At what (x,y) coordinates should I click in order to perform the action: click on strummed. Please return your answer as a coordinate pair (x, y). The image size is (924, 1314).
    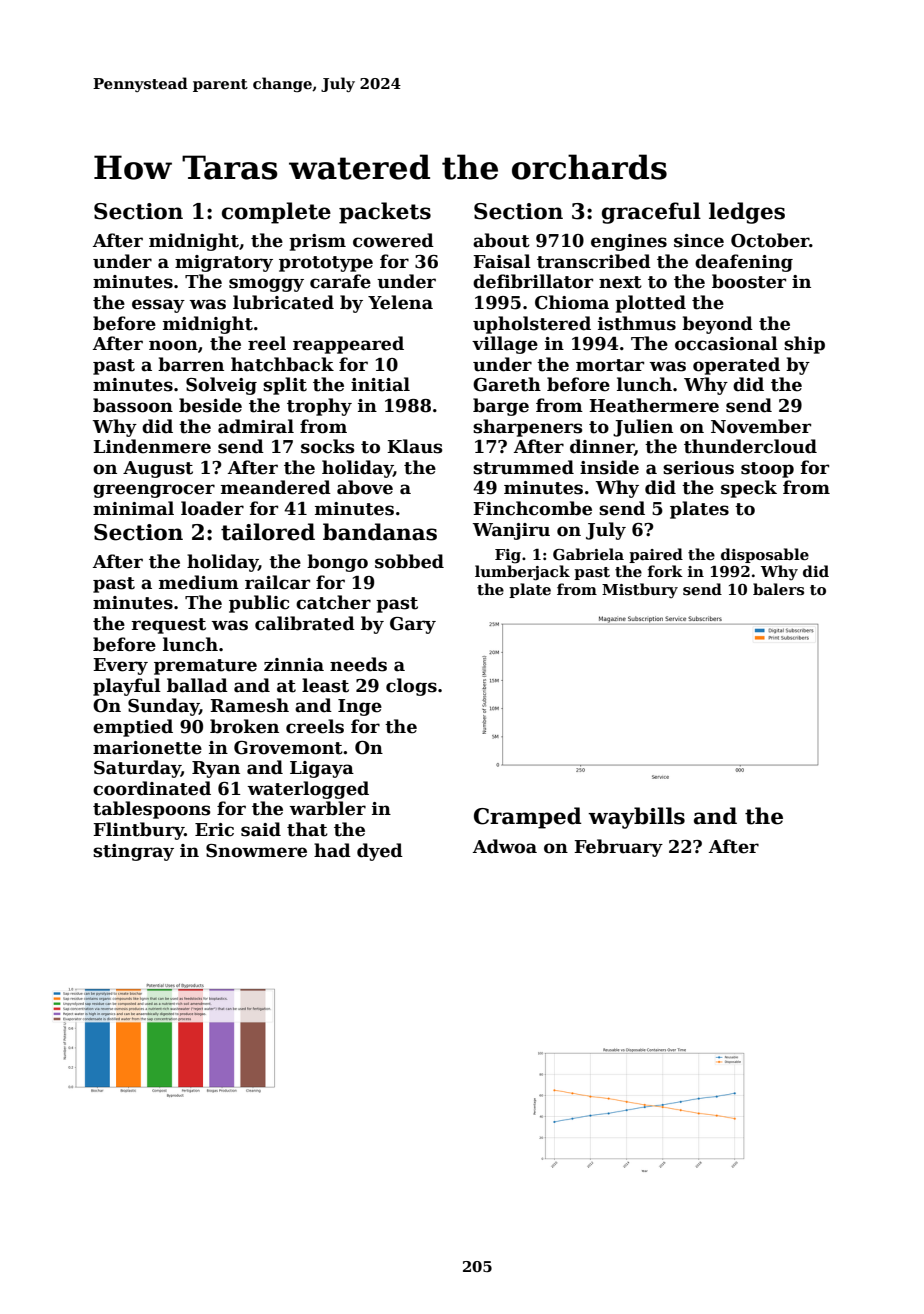
    Looking at the image, I should click on (523, 467).
